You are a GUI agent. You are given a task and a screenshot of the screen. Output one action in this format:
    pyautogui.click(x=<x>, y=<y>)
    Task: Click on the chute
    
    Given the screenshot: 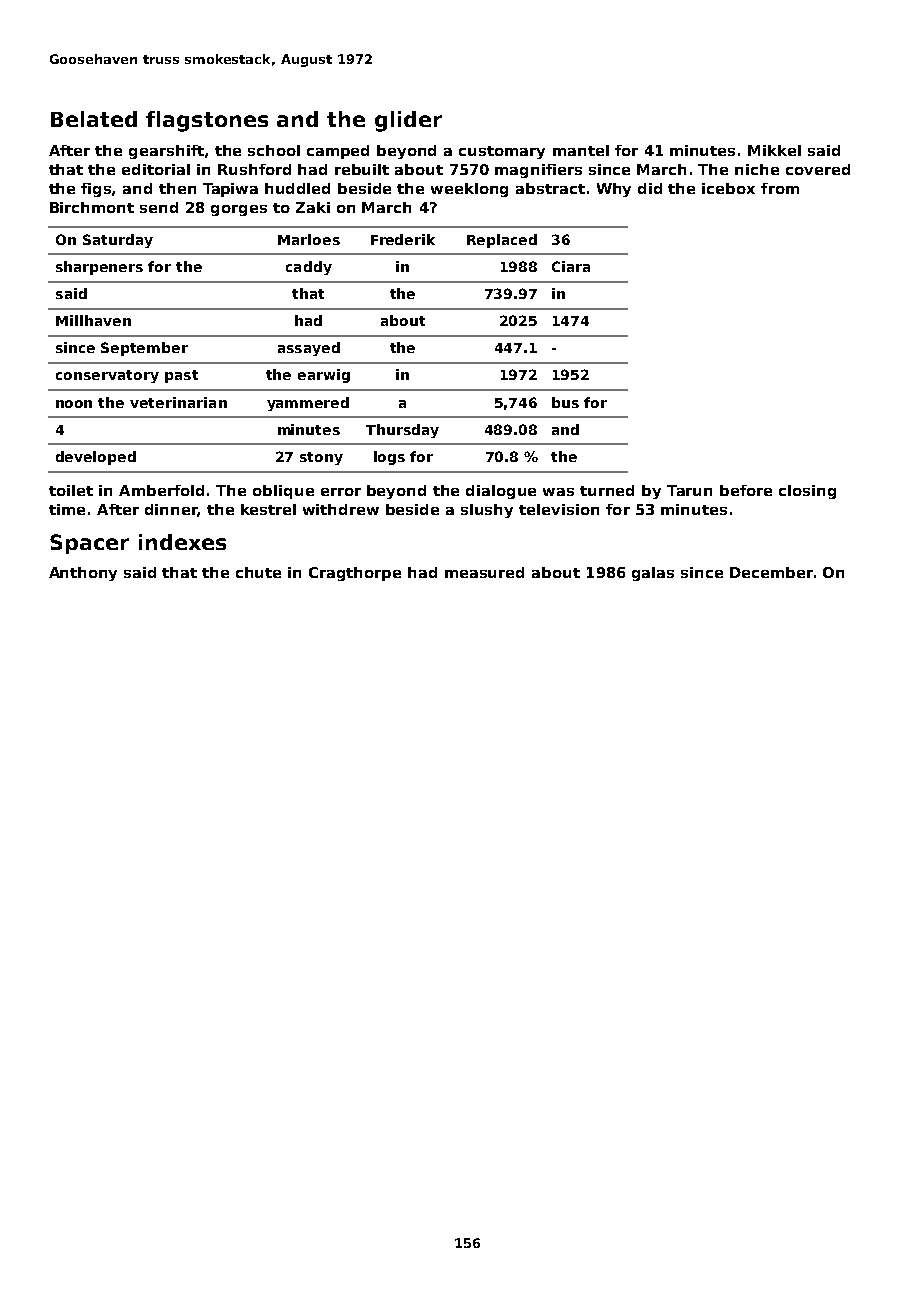 What is the action you would take?
    pyautogui.click(x=258, y=572)
